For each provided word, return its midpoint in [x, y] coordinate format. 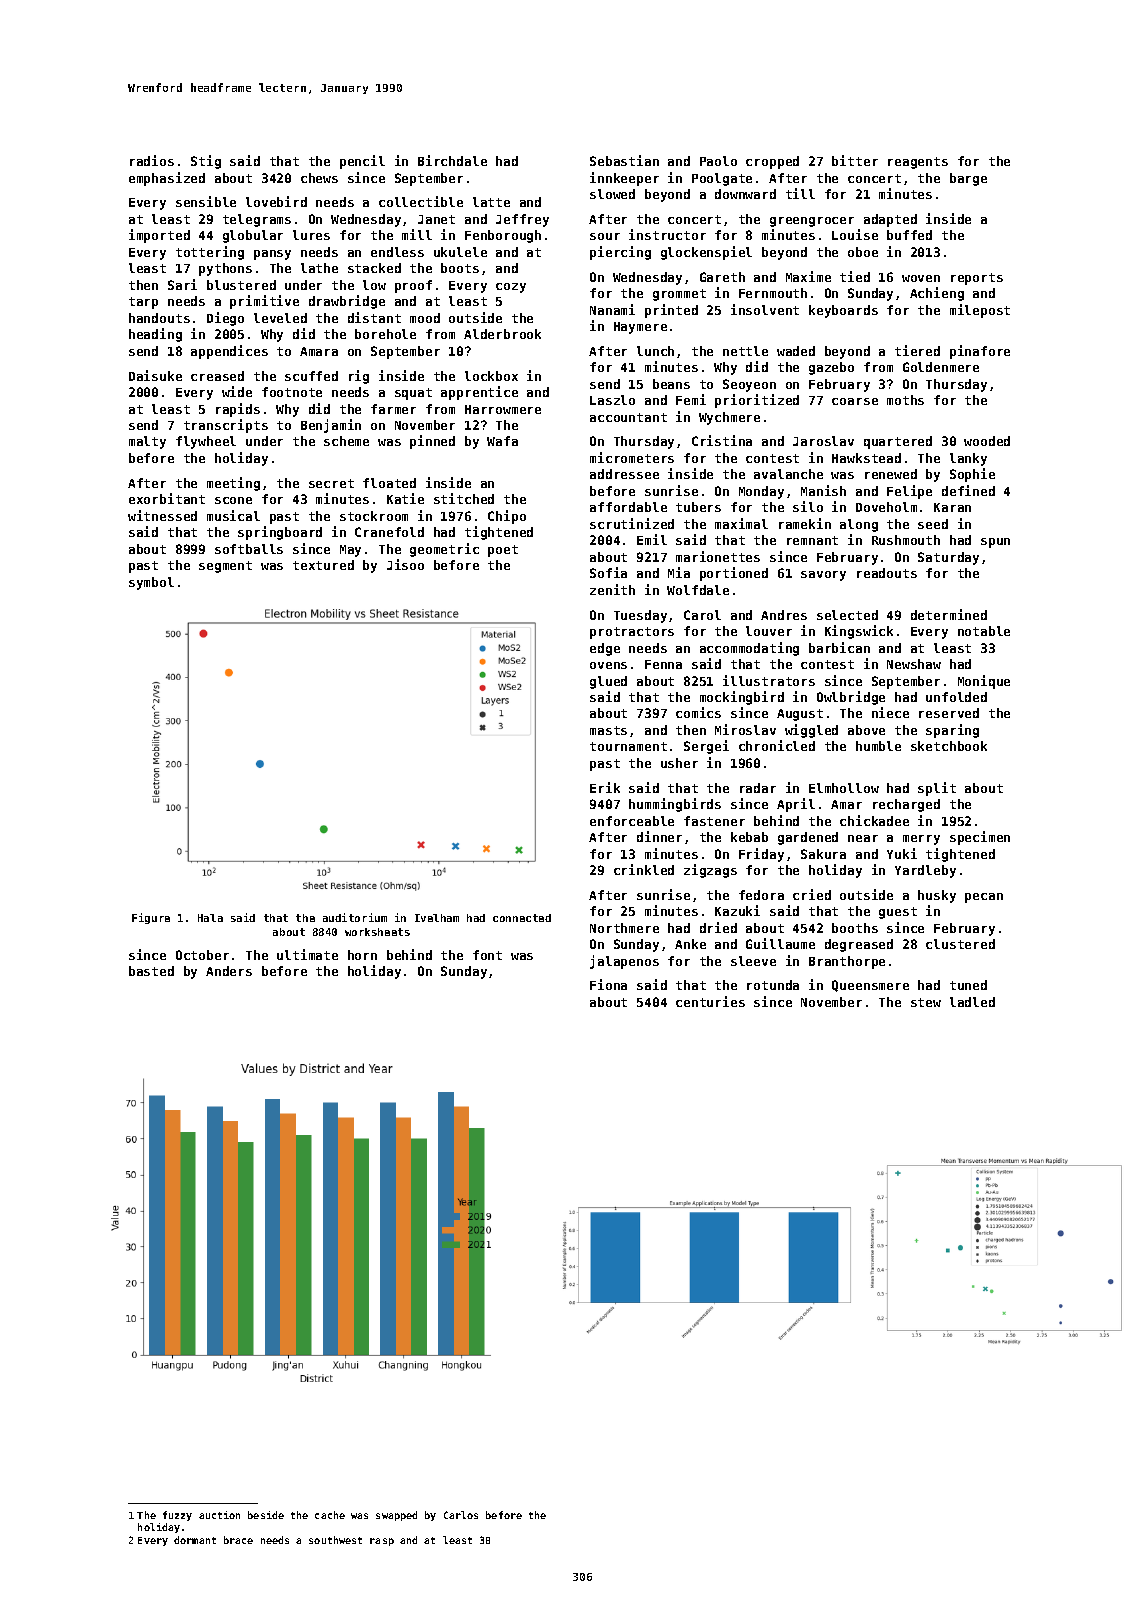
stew [926, 1002]
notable [984, 631]
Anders [229, 971]
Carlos [461, 1515]
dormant [195, 1540]
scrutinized [632, 523]
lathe [319, 268]
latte [491, 202]
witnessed [162, 515]
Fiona [608, 984]
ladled [972, 1002]
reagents [918, 163]
